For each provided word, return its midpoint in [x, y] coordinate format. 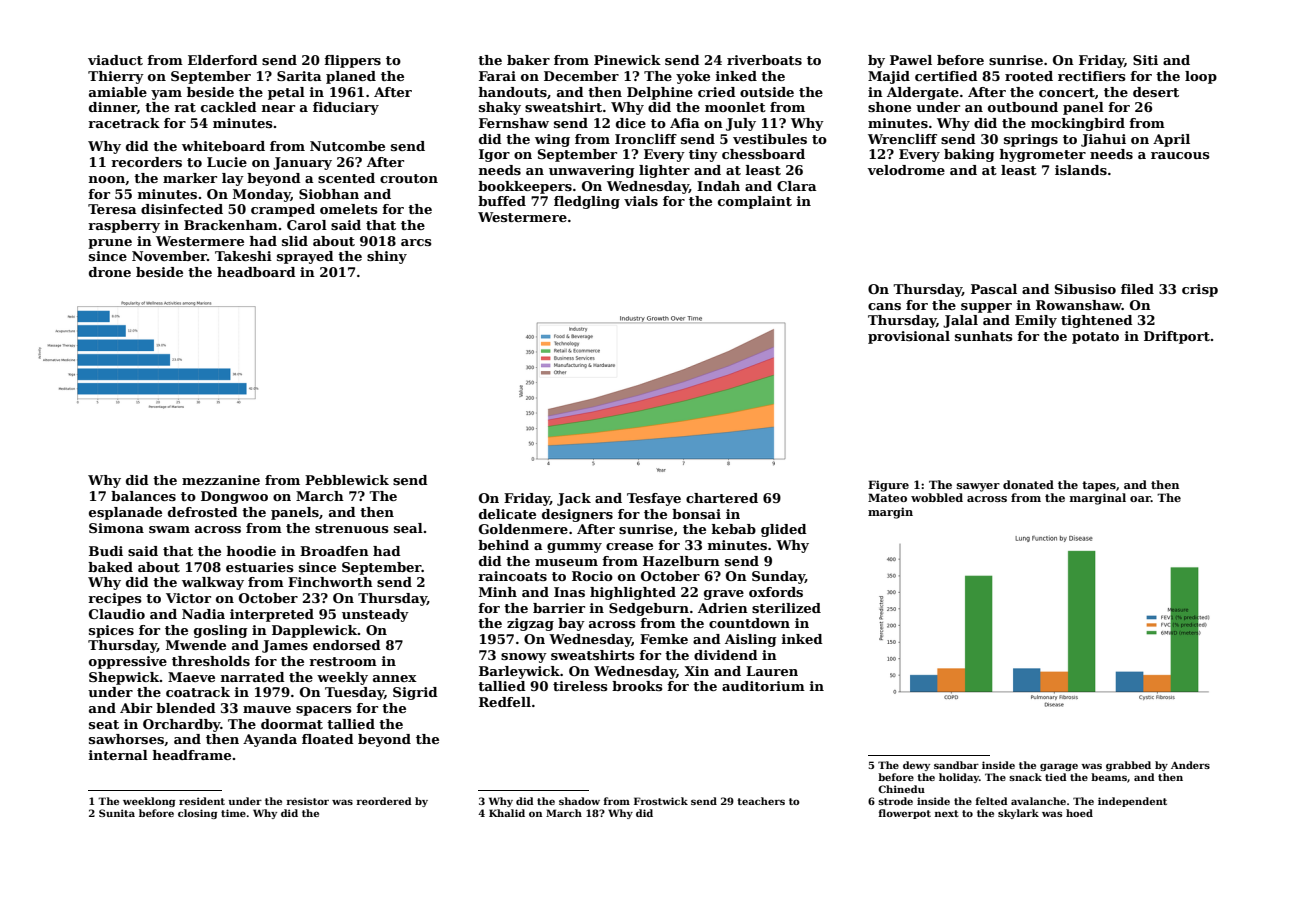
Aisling [751, 640]
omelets [349, 209]
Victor [188, 598]
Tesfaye [654, 499]
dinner [113, 108]
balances [143, 496]
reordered [384, 801]
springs [1031, 140]
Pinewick [627, 60]
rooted [1029, 76]
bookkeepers [525, 187]
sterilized [786, 608]
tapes [1099, 486]
